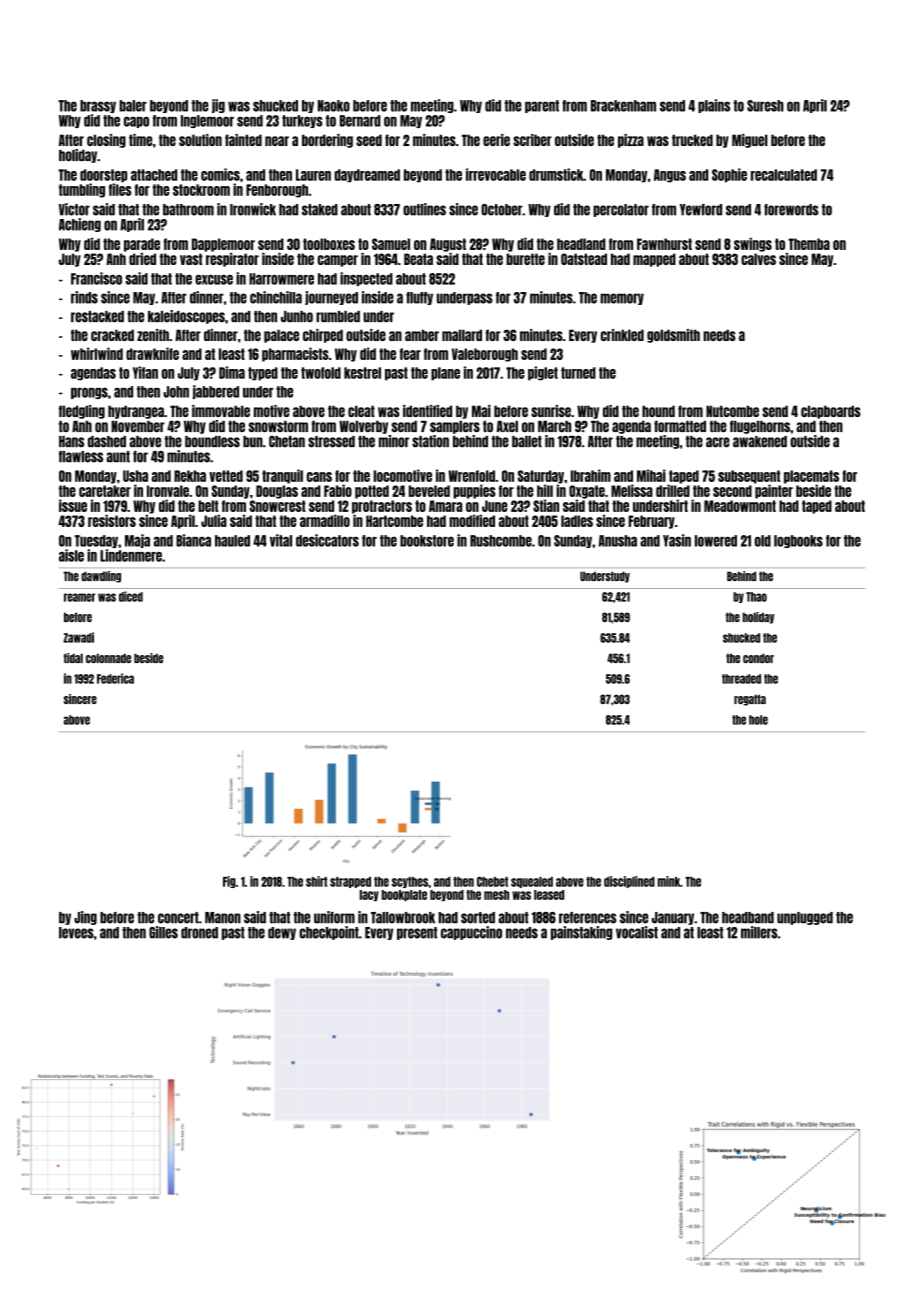  What do you see at coordinates (811, 477) in the screenshot?
I see `placemats` at bounding box center [811, 477].
